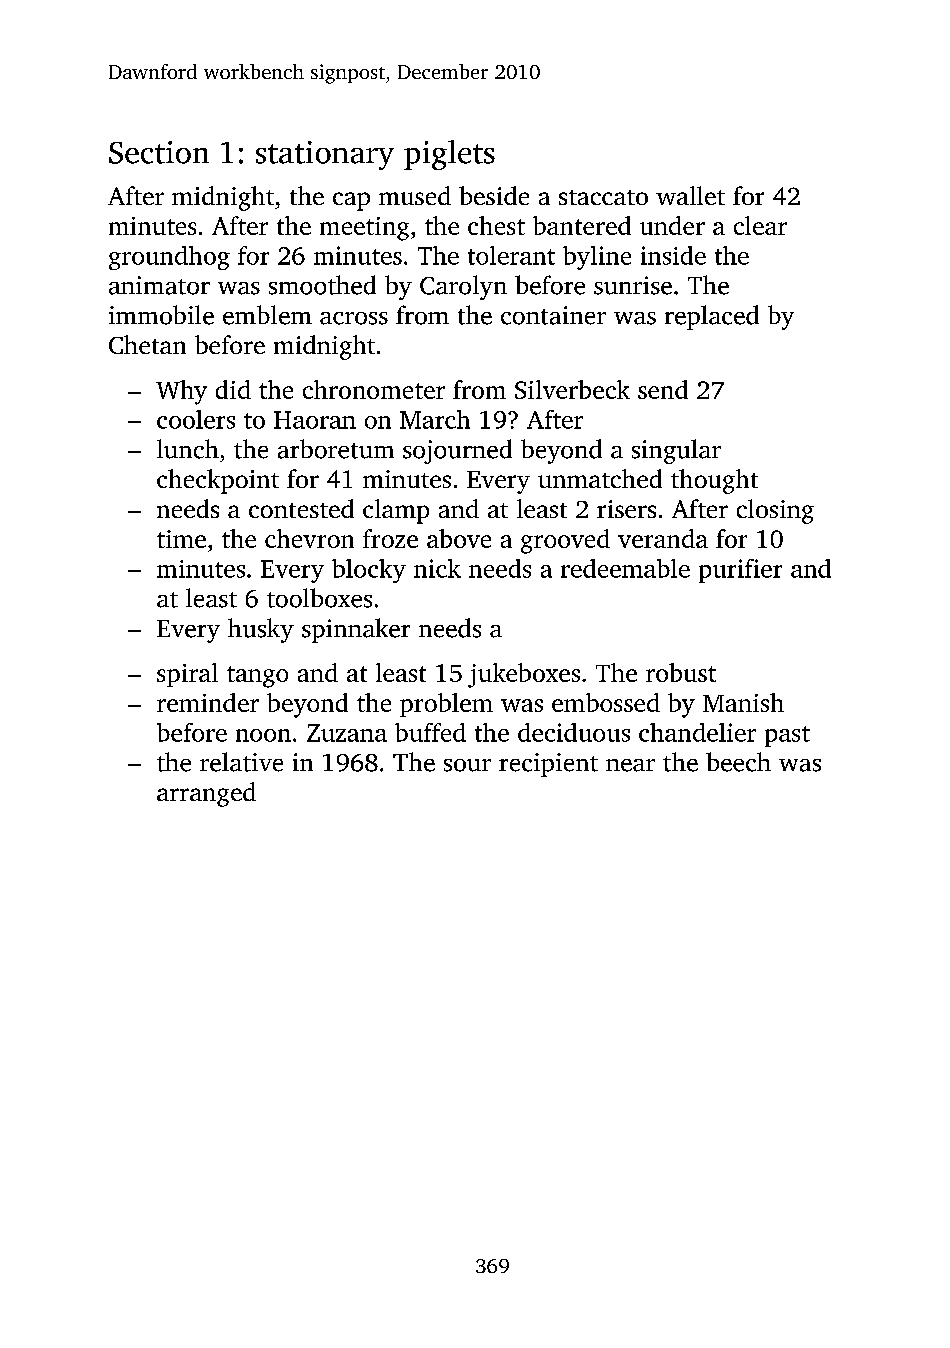 Image resolution: width=950 pixels, height=1348 pixels. I want to click on chronometer, so click(374, 389).
